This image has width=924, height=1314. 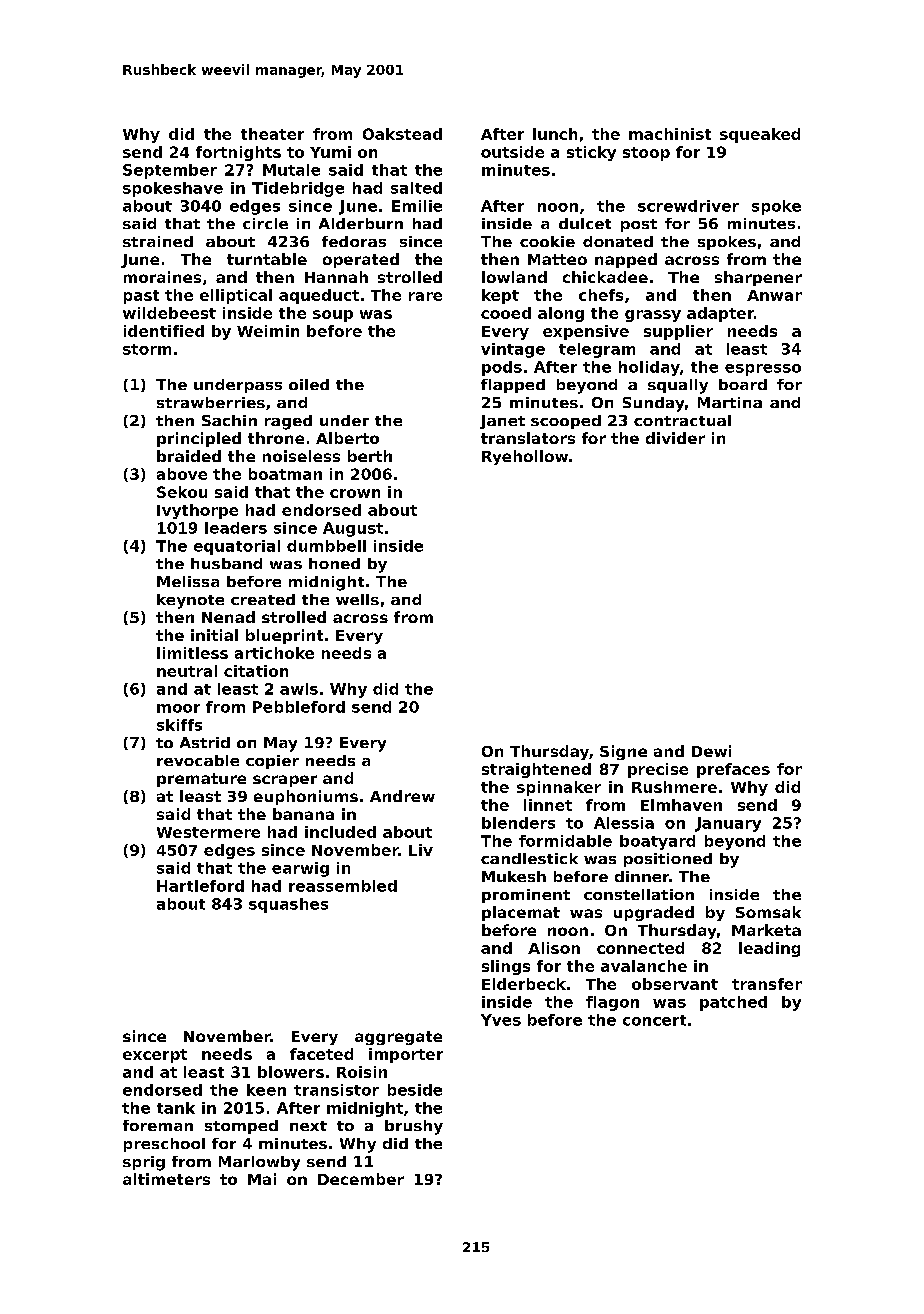 What do you see at coordinates (623, 752) in the image?
I see `Signe` at bounding box center [623, 752].
